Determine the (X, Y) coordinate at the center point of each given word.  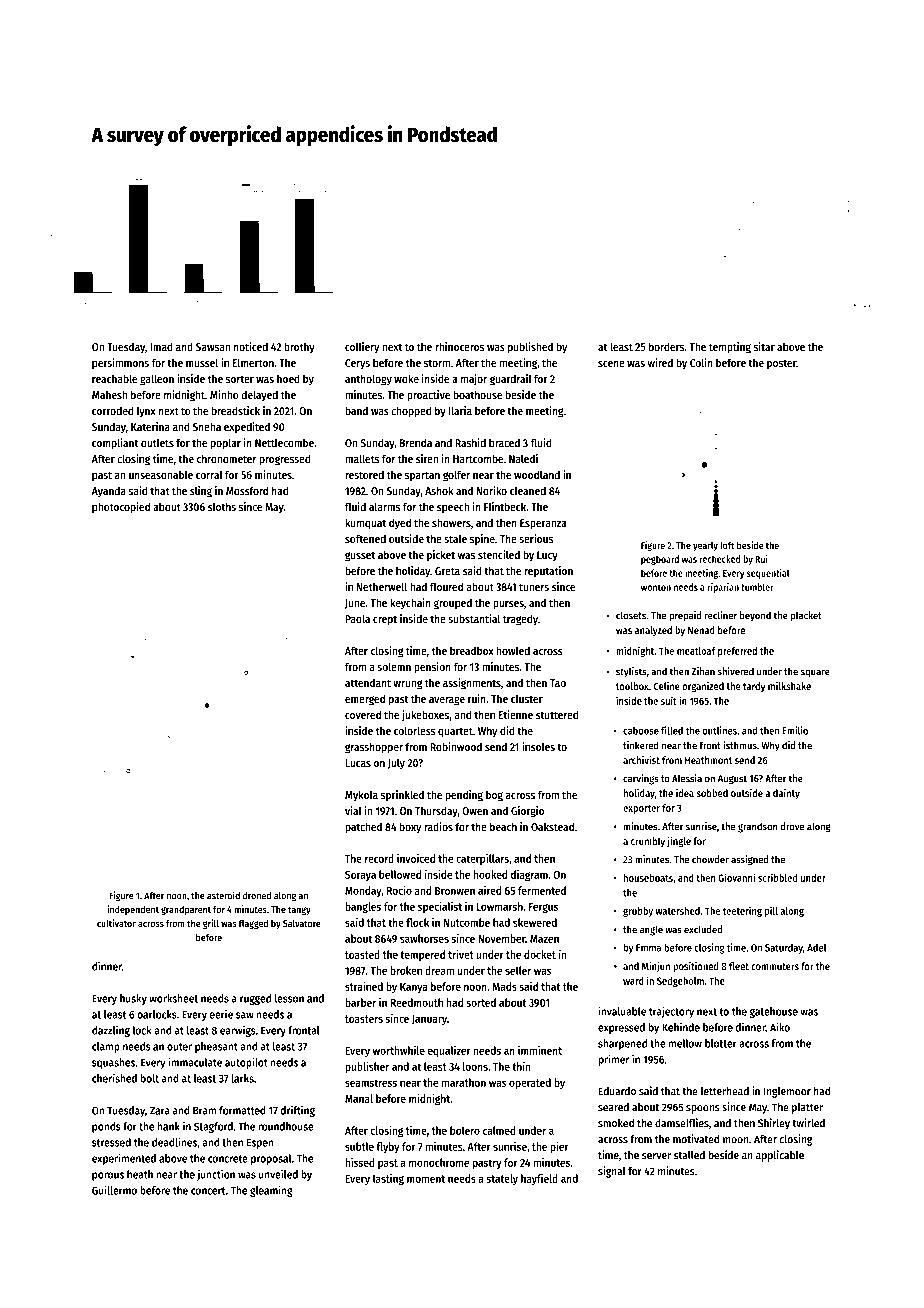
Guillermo (114, 1190)
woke (406, 378)
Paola (357, 618)
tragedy (520, 620)
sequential (768, 574)
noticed (251, 346)
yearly (705, 546)
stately (502, 1179)
